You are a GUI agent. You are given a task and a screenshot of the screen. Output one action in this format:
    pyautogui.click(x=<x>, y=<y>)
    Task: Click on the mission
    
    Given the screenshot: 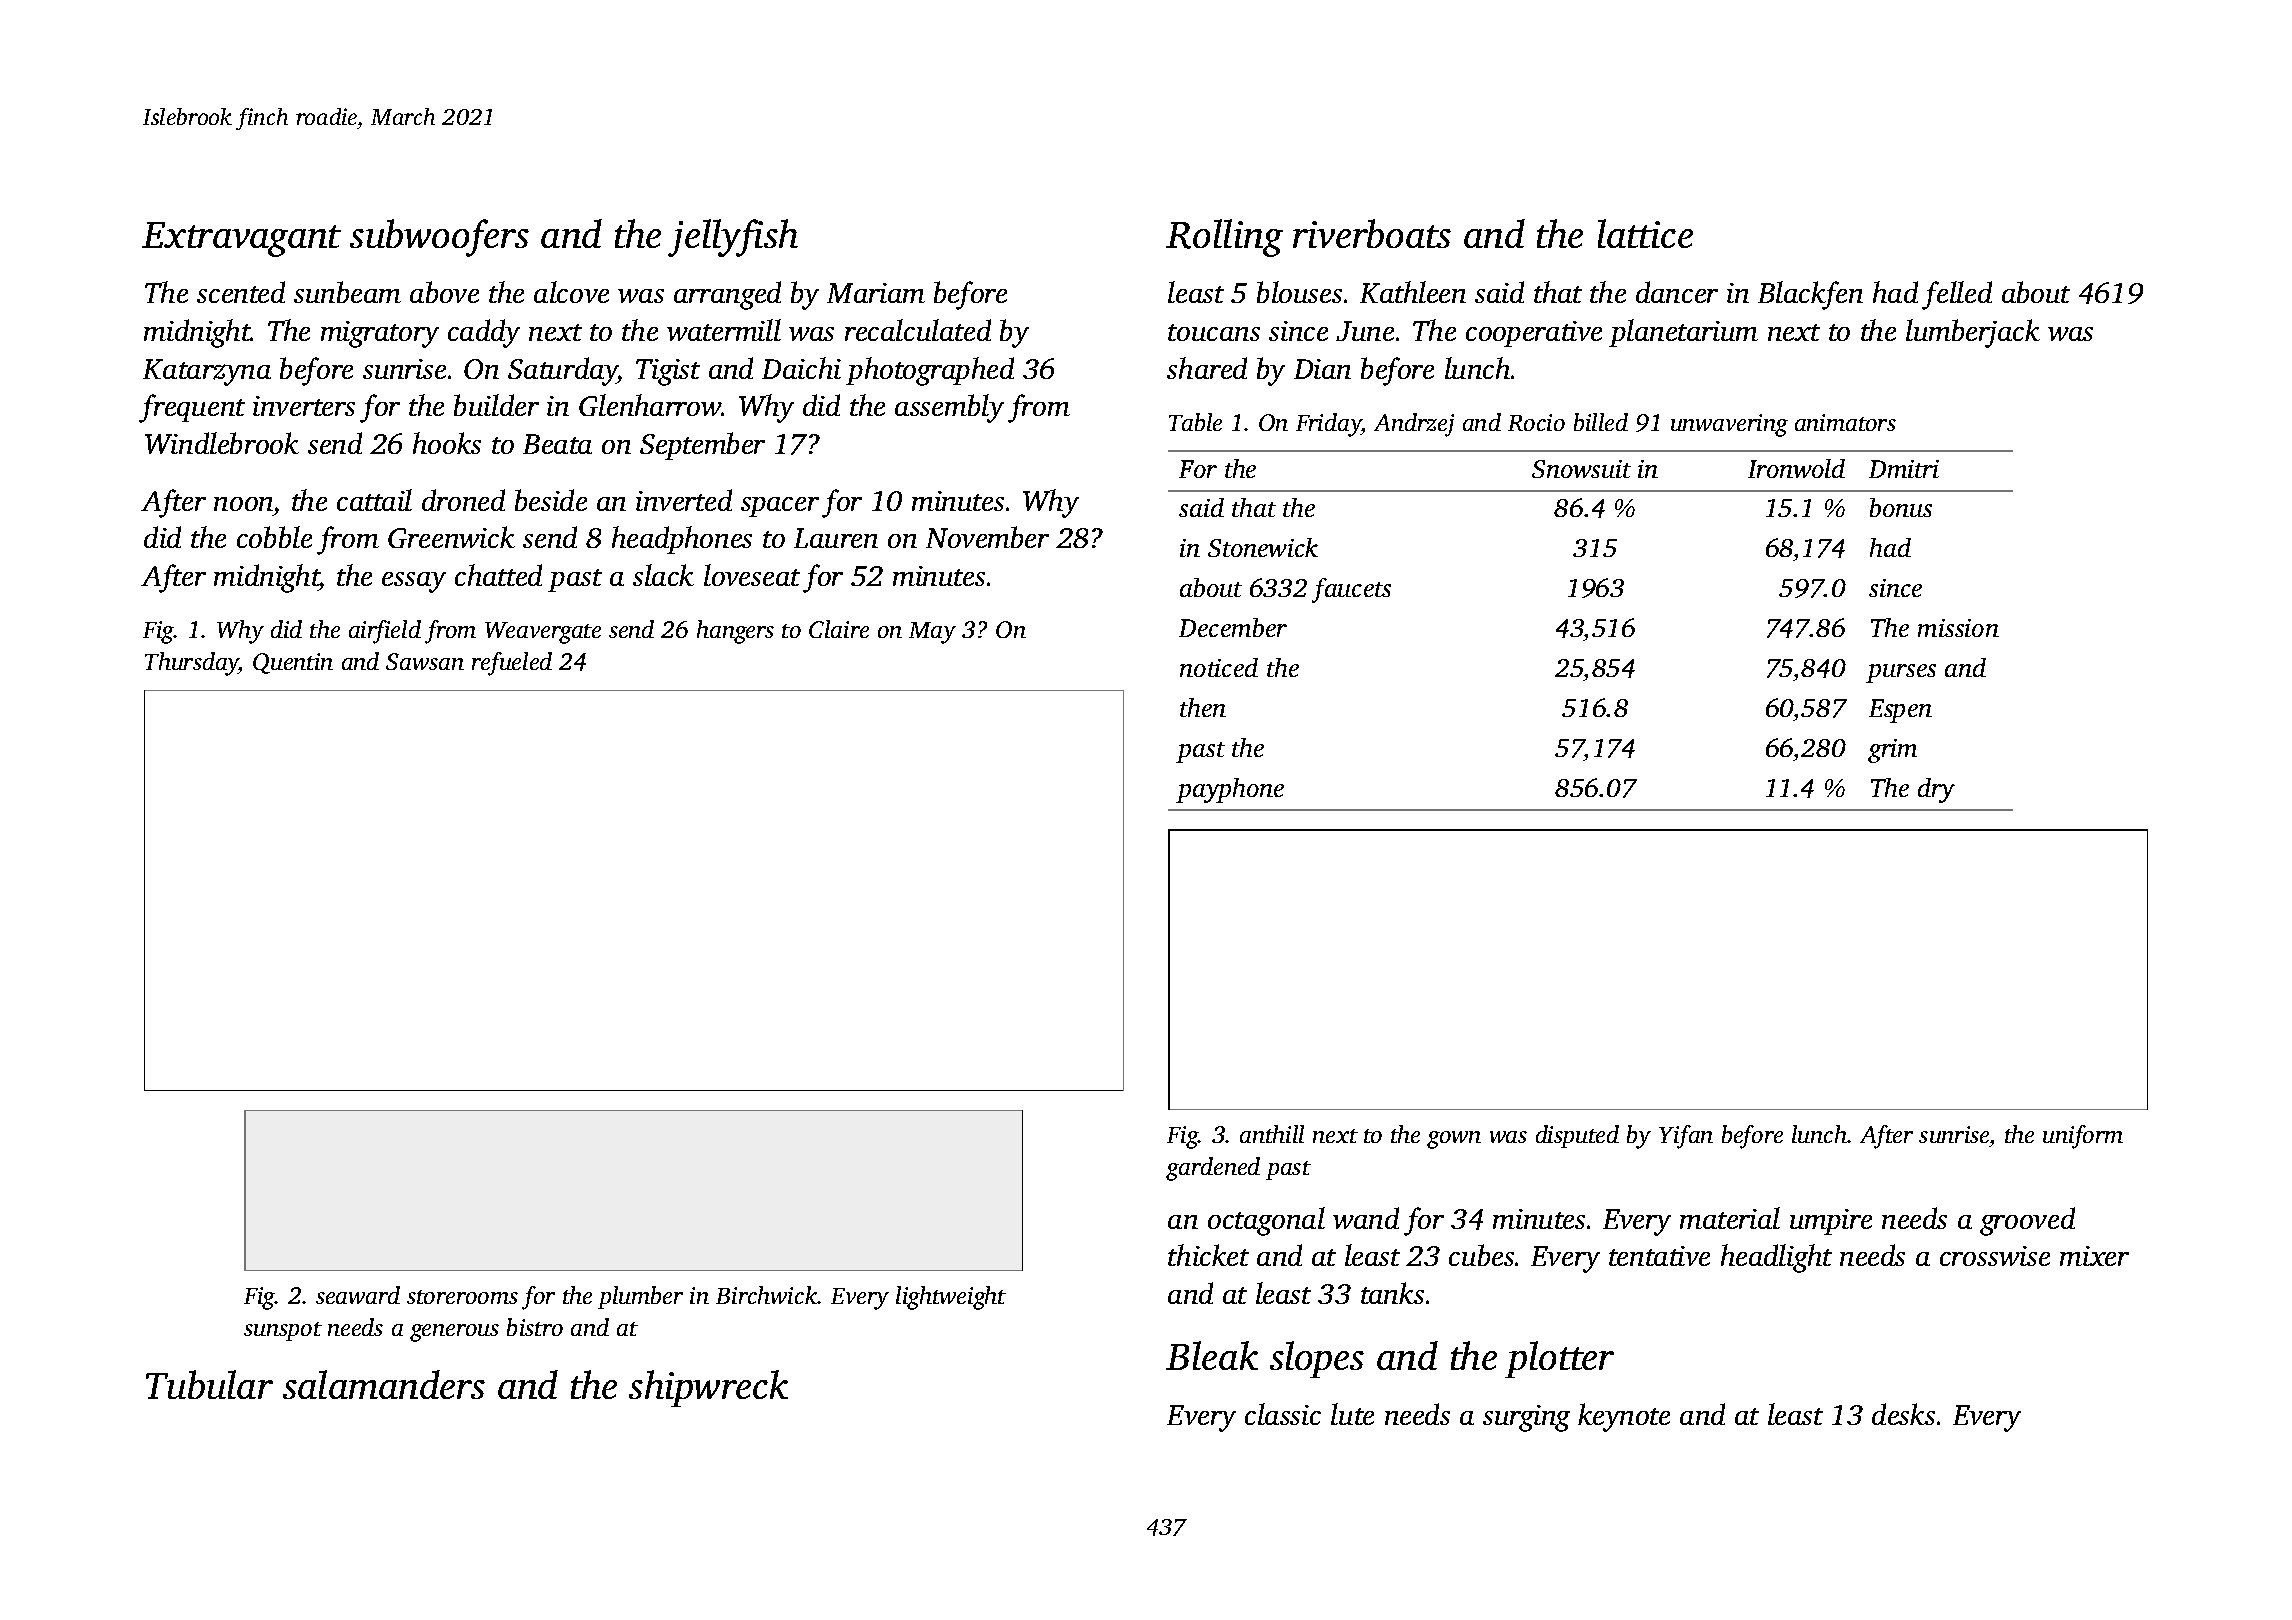 What is the action you would take?
    pyautogui.click(x=1958, y=628)
